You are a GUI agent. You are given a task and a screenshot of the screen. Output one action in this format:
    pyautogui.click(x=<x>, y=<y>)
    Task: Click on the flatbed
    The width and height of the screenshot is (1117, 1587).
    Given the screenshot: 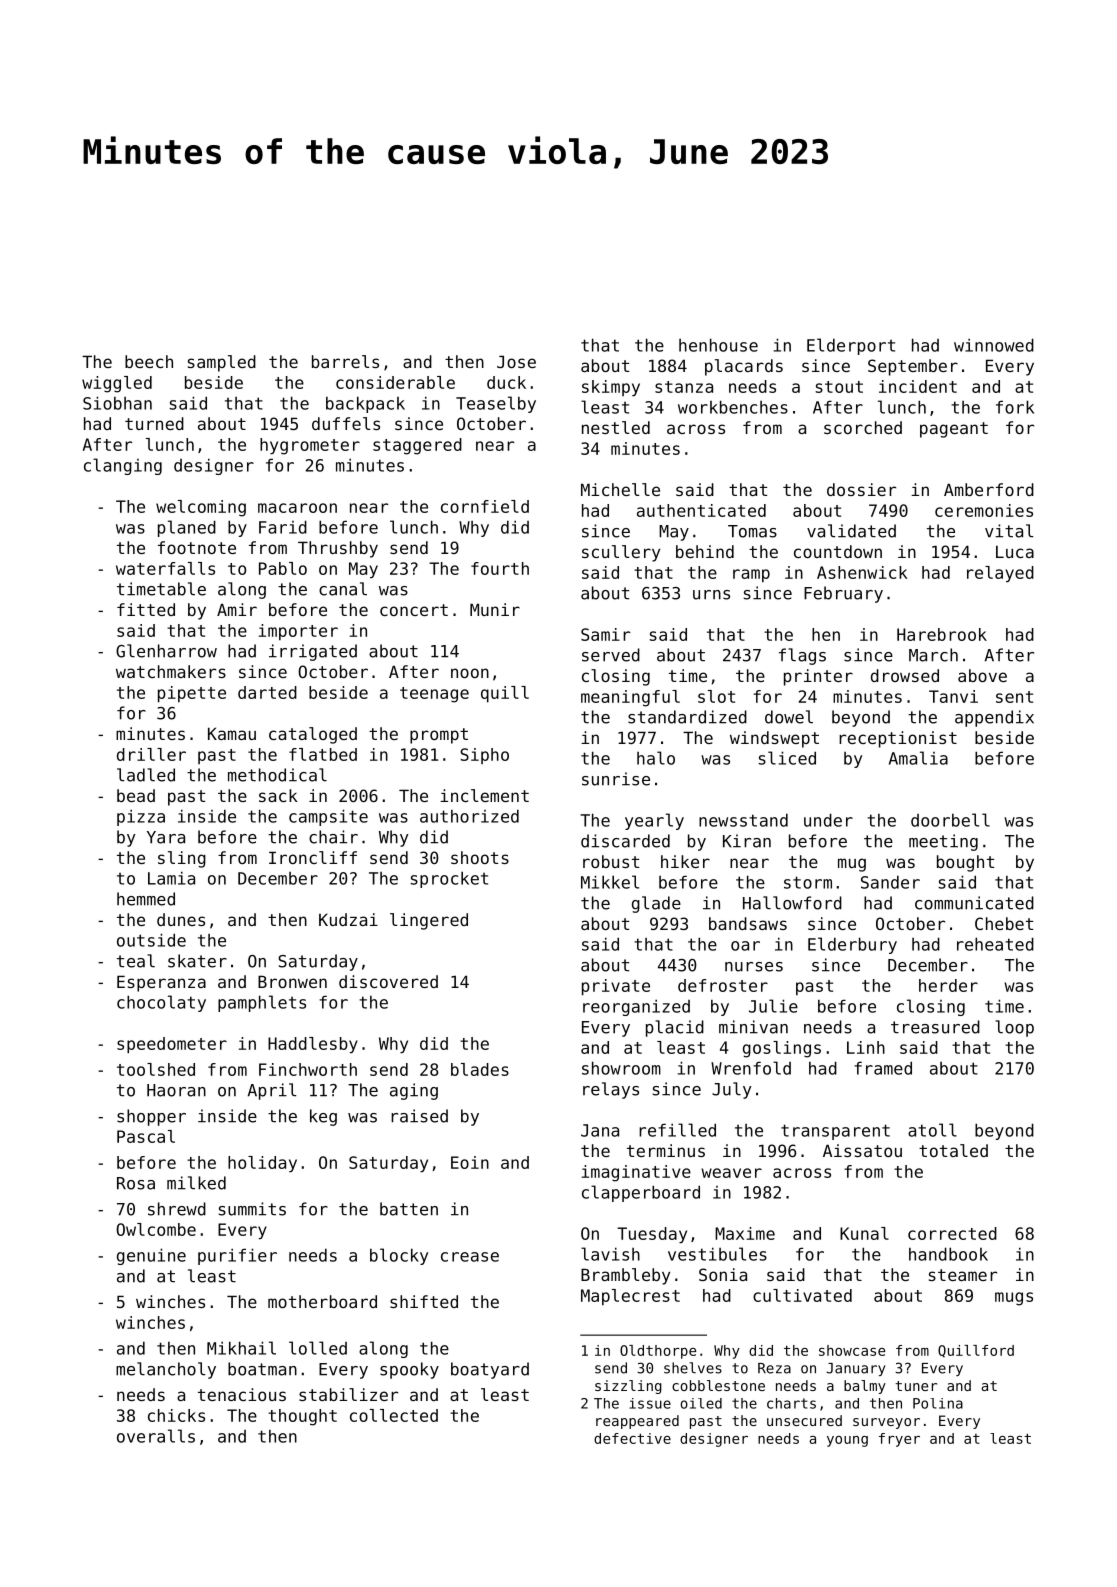 What is the action you would take?
    pyautogui.click(x=323, y=754)
